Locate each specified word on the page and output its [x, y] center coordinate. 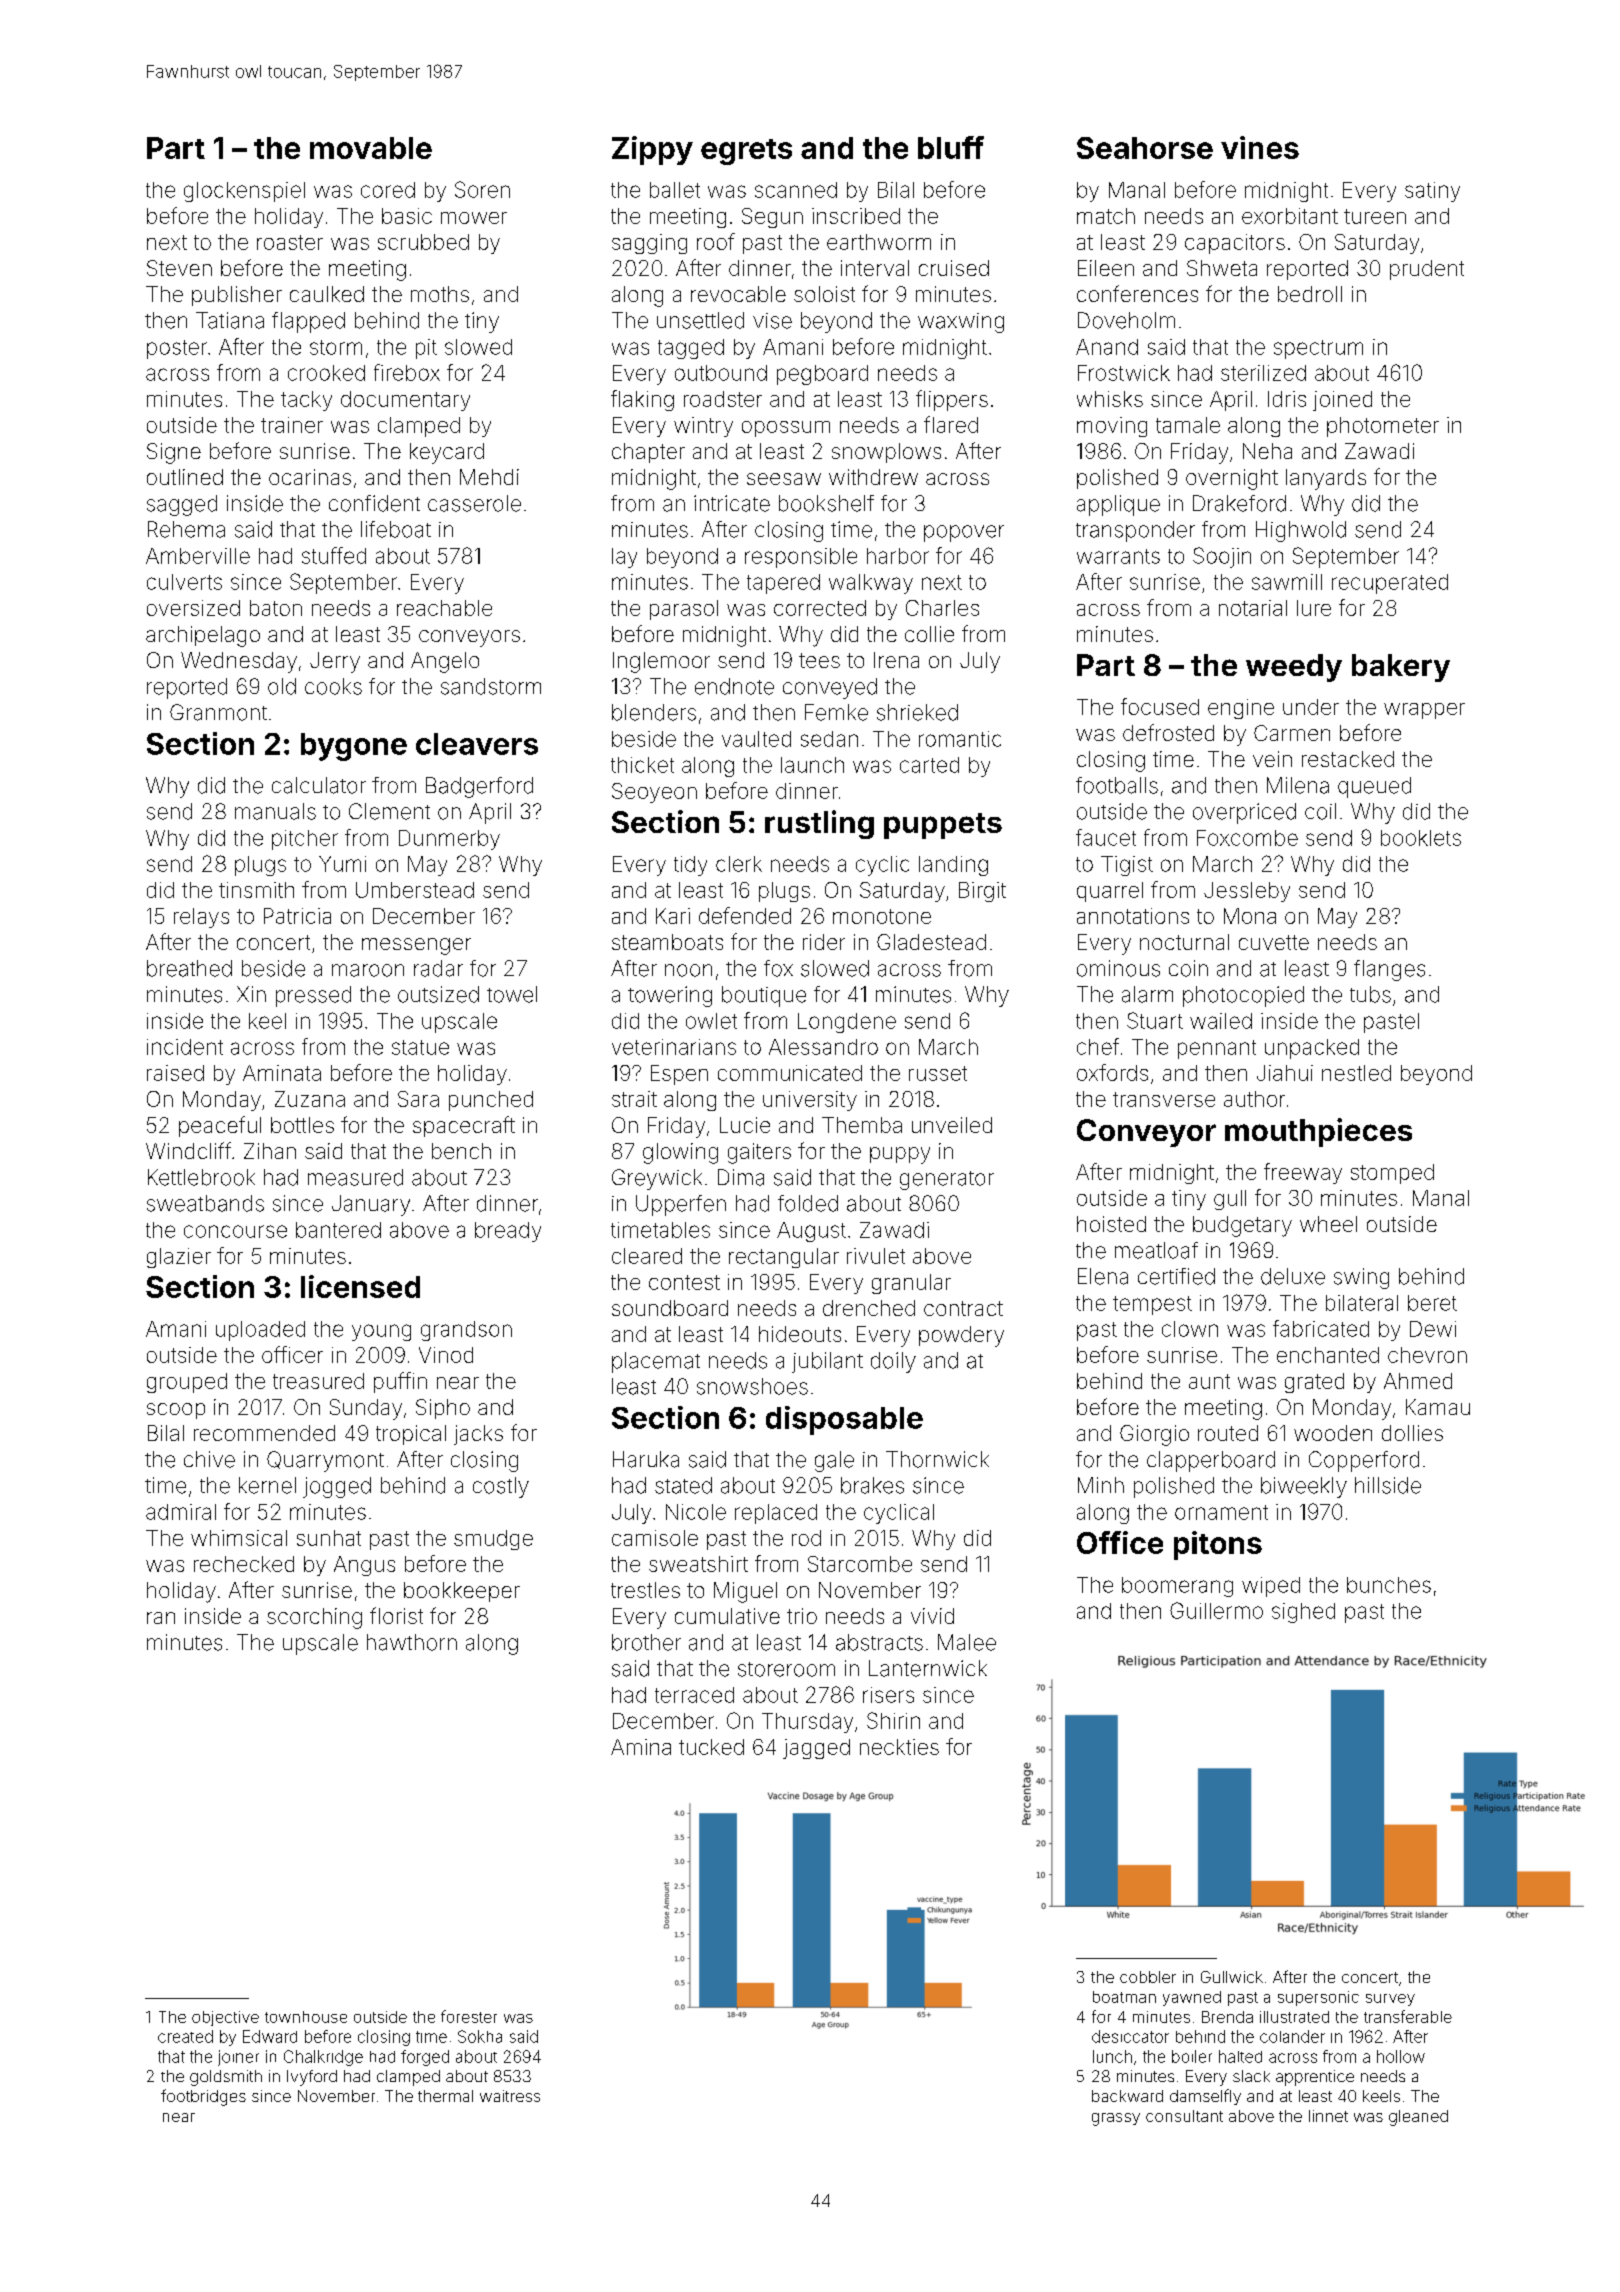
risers [888, 1695]
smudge [493, 1540]
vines [1260, 147]
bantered [338, 1230]
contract [963, 1308]
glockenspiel [244, 192]
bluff [951, 147]
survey [1390, 2000]
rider [824, 942]
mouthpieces [1318, 1132]
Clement [389, 811]
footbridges [203, 2097]
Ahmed [1418, 1381]
